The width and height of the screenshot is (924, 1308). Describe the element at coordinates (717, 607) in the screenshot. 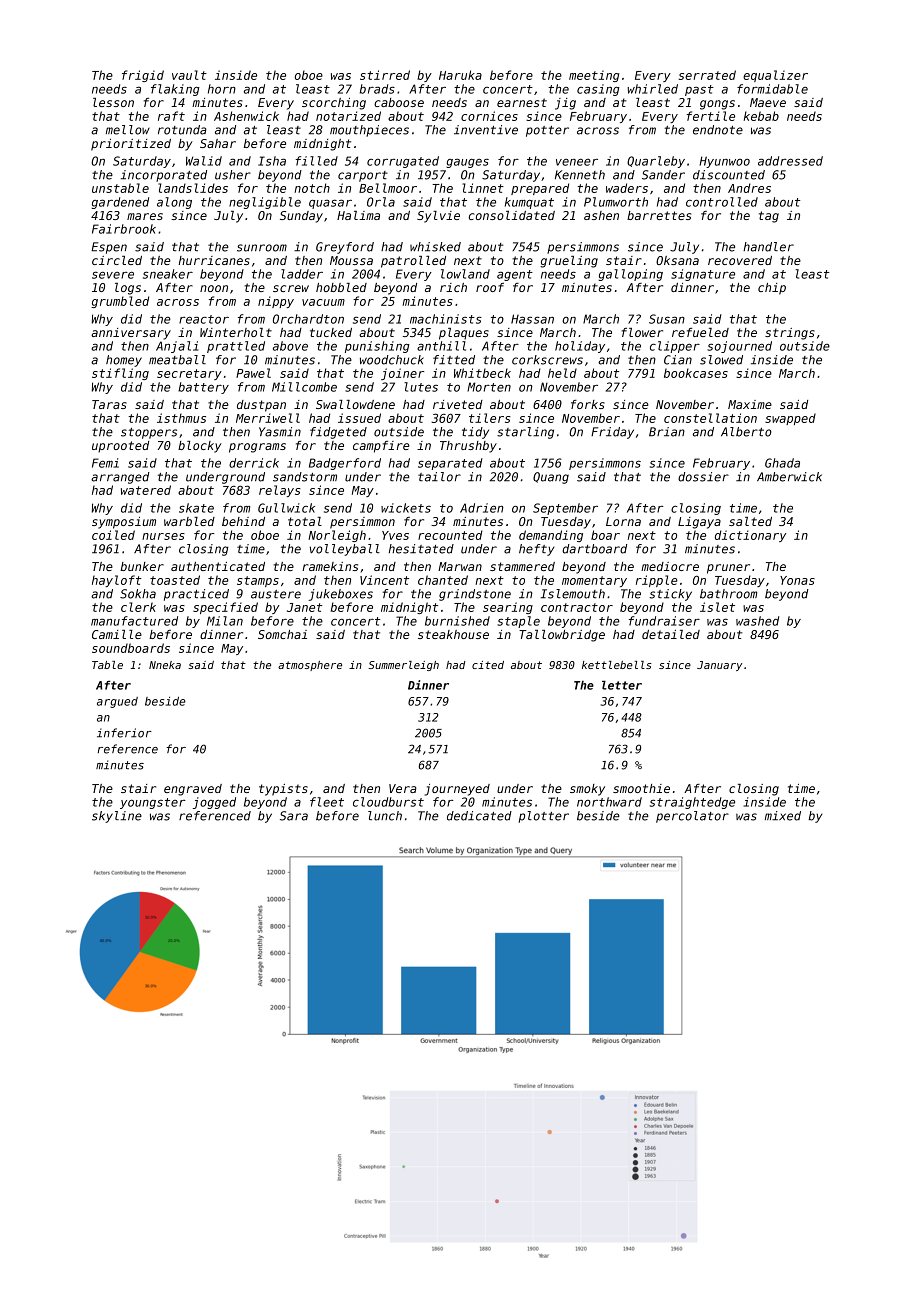

I see `islet` at that location.
